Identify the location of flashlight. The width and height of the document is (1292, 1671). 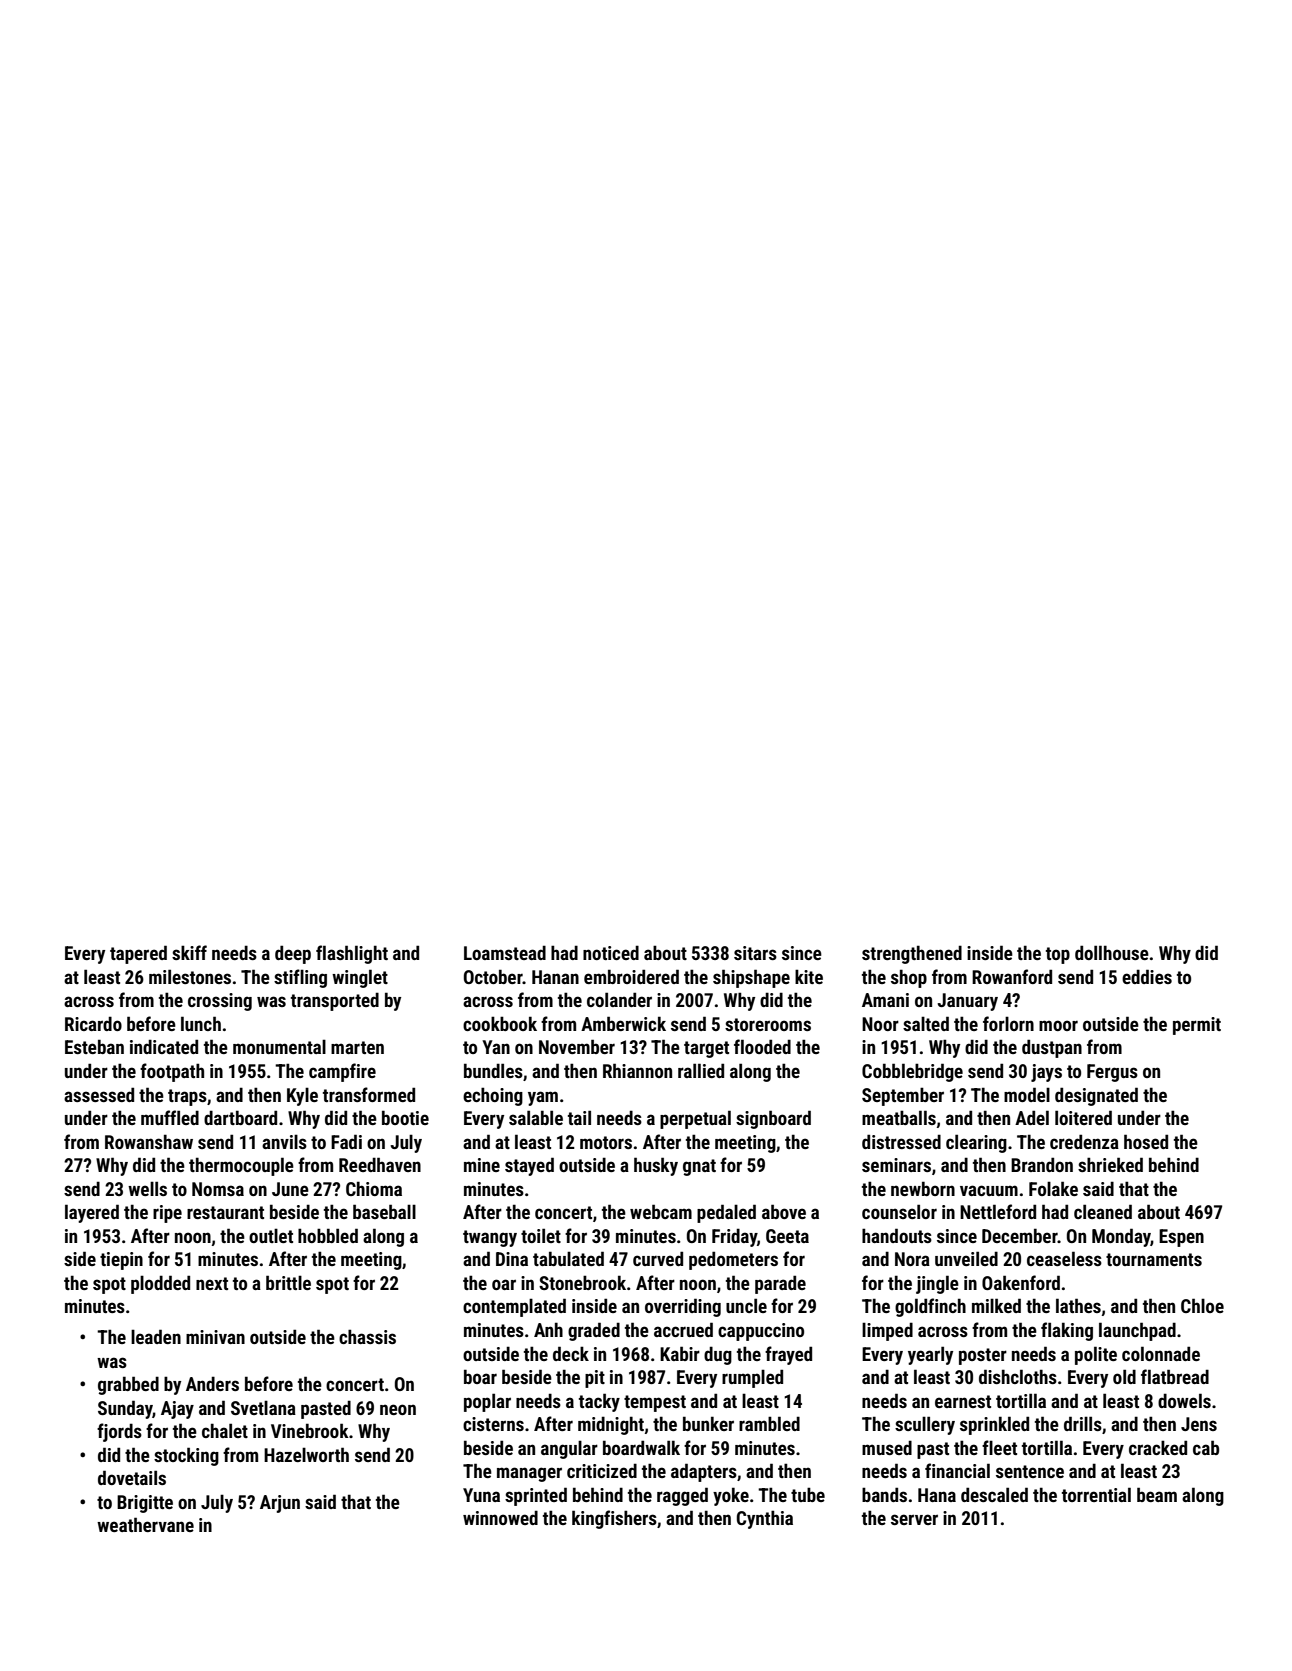
(352, 954).
